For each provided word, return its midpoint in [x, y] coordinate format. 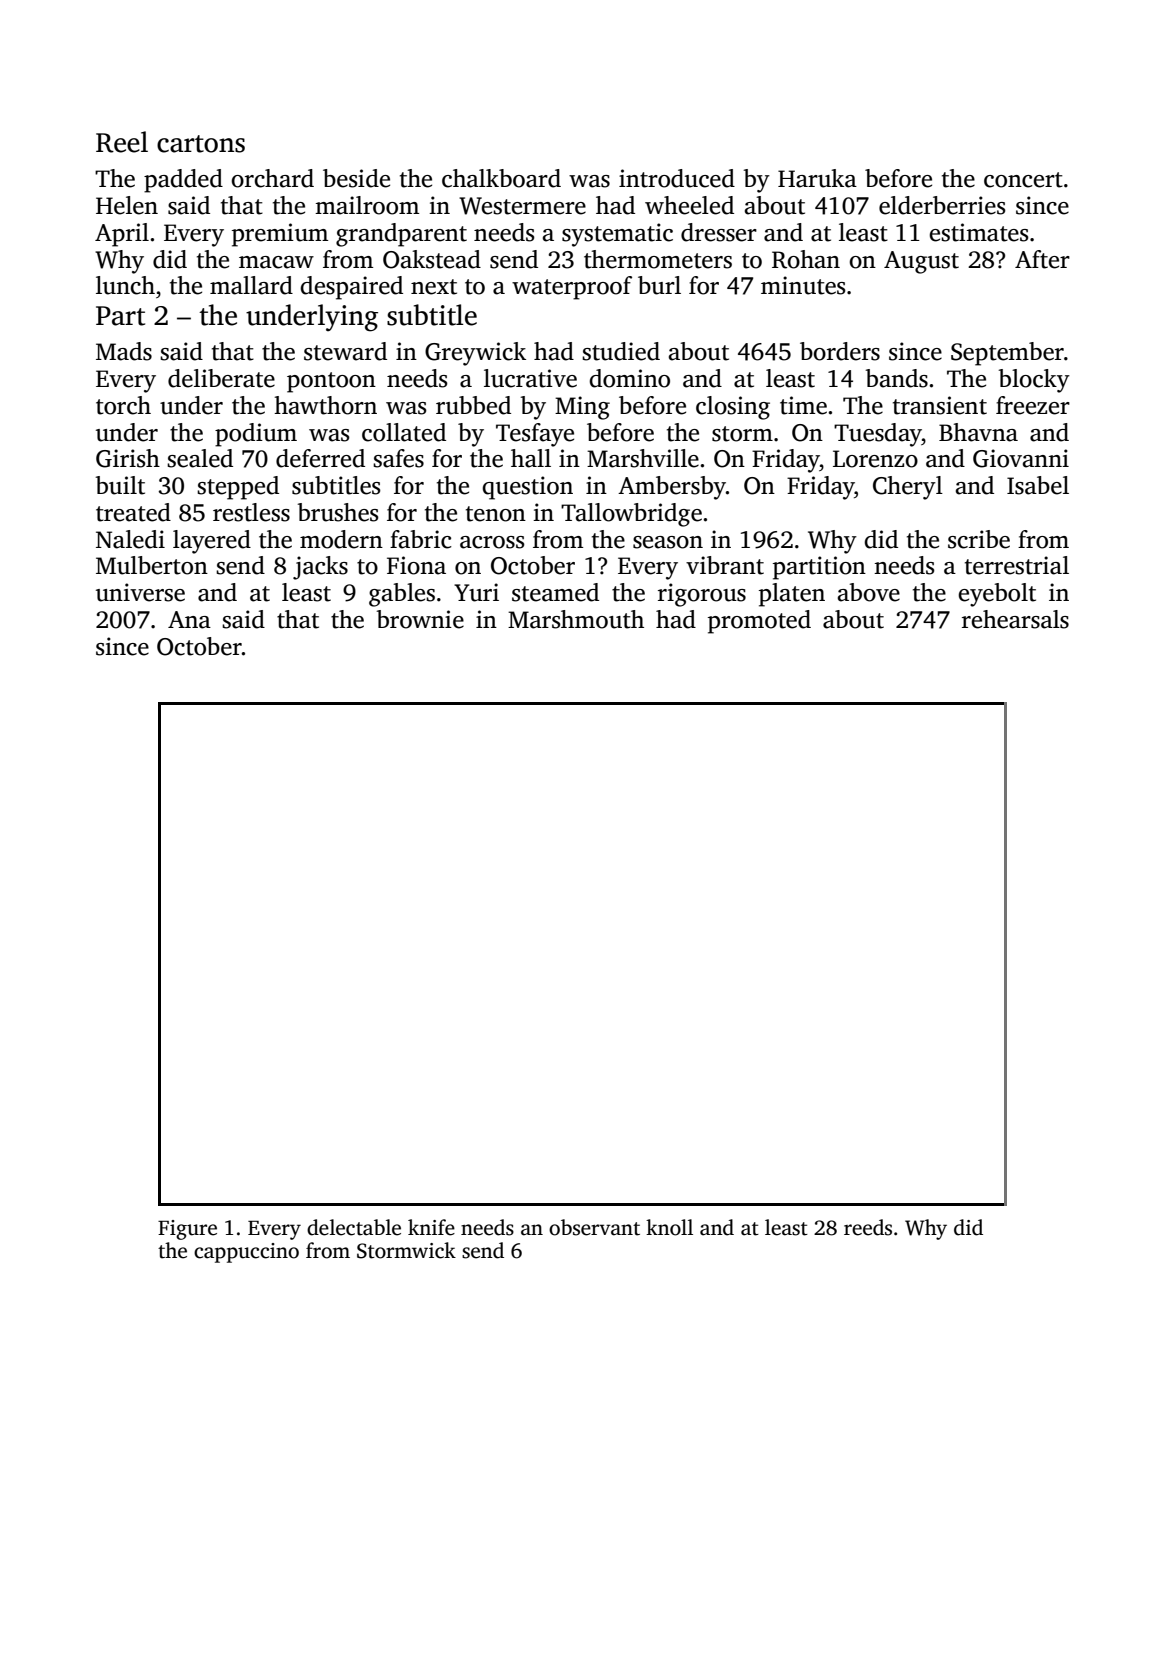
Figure [187, 1230]
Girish [128, 458]
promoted [759, 622]
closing [733, 408]
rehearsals [1015, 619]
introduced [677, 178]
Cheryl [908, 488]
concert [1023, 180]
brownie [420, 619]
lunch [125, 285]
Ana [189, 620]
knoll [669, 1227]
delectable [354, 1227]
